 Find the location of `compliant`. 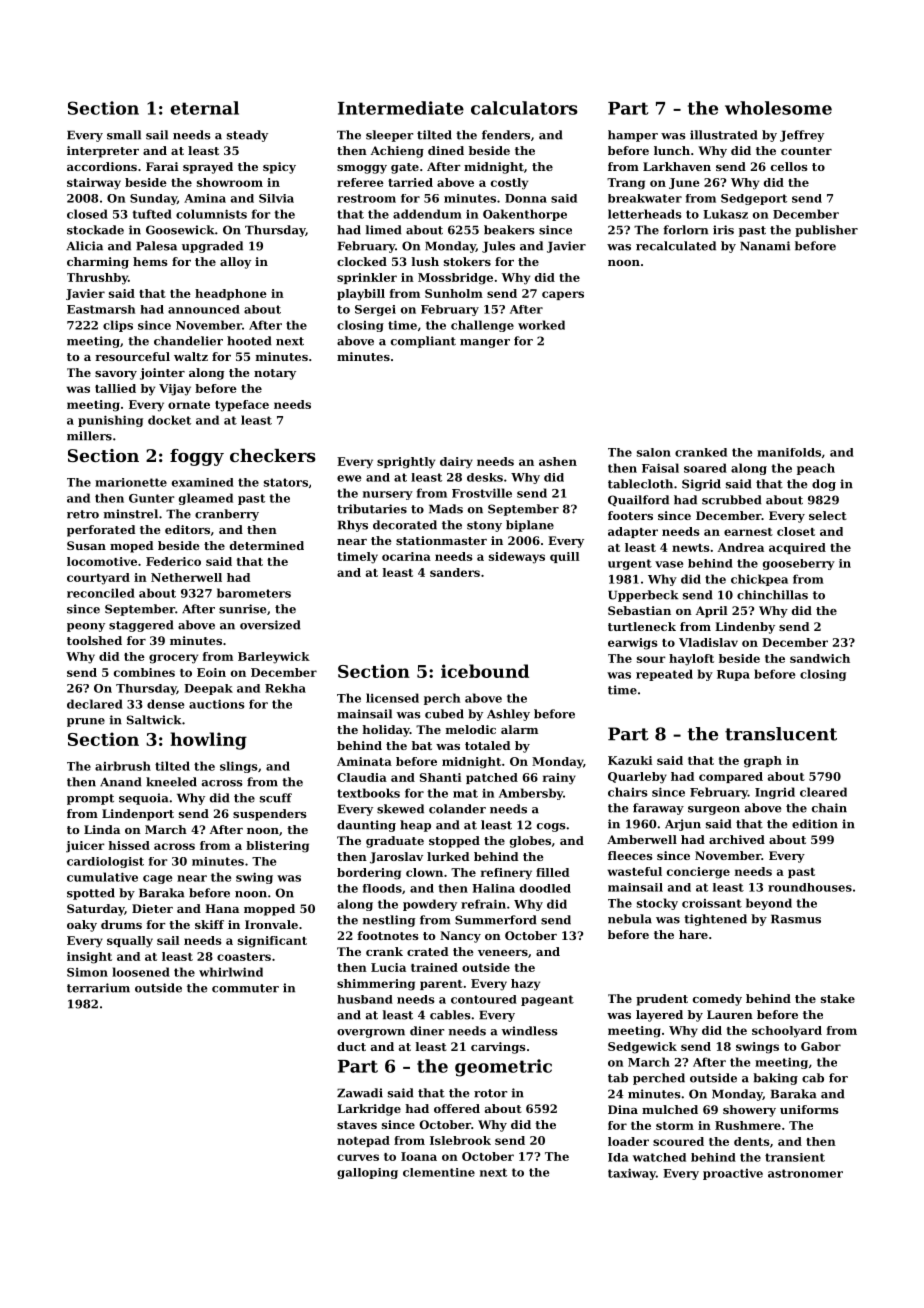

compliant is located at coordinates (423, 342).
